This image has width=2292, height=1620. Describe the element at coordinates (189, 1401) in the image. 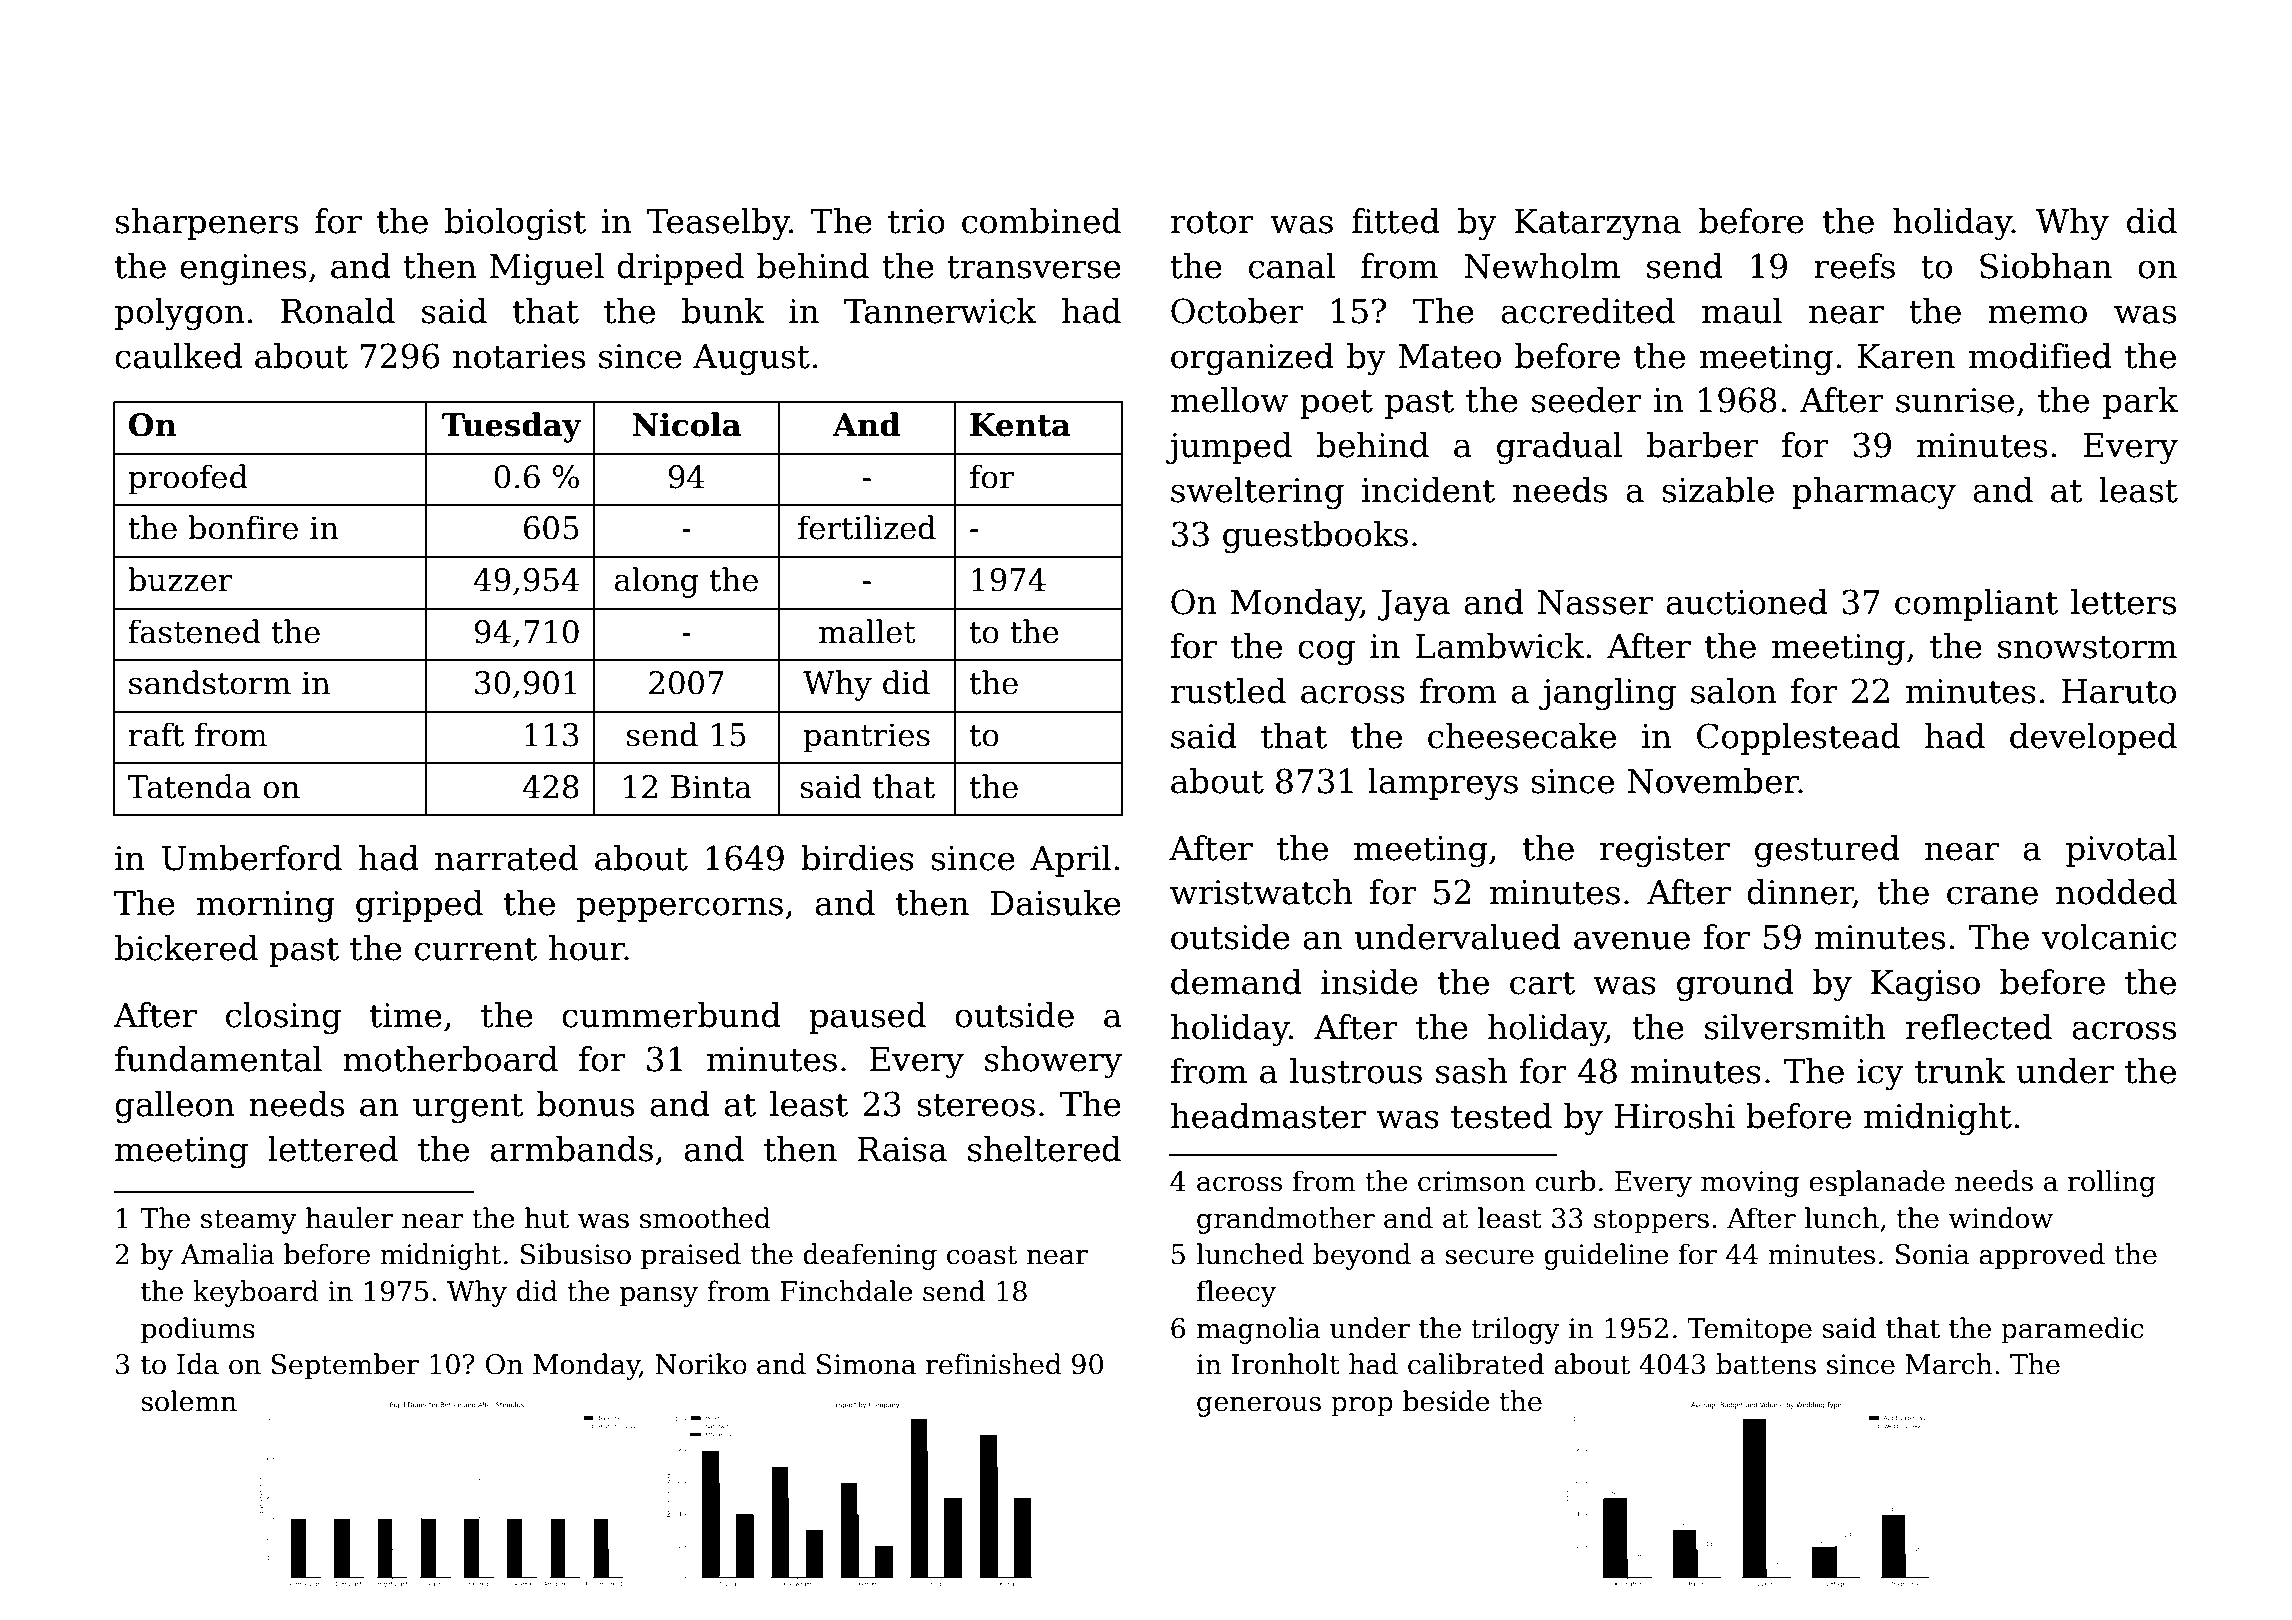

I see `solemn` at that location.
